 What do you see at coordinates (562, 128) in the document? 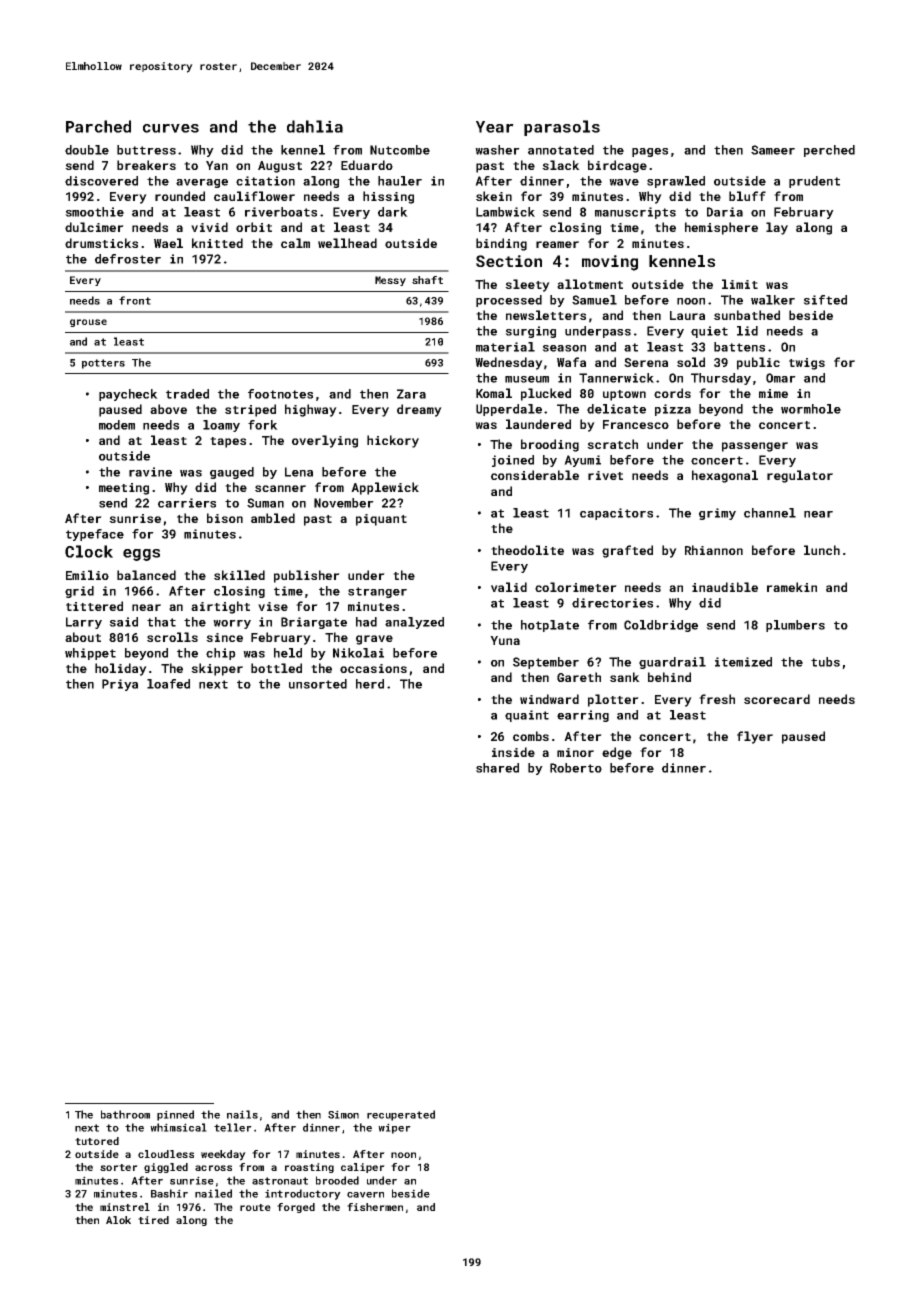
I see `parasols` at bounding box center [562, 128].
